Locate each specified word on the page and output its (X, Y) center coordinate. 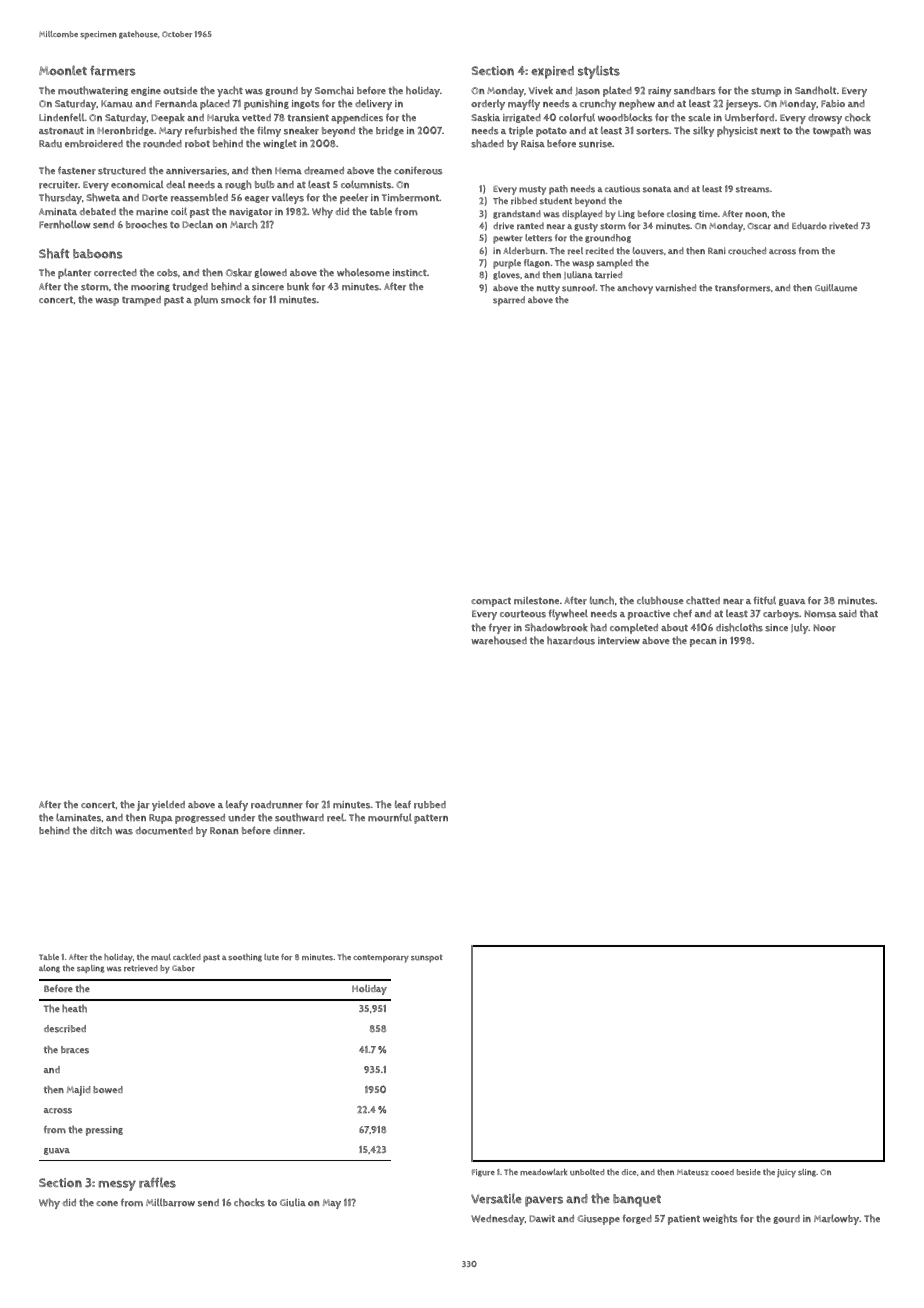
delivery (373, 104)
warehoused (499, 640)
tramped (141, 301)
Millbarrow (170, 1203)
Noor (824, 628)
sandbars (694, 91)
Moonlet (63, 70)
